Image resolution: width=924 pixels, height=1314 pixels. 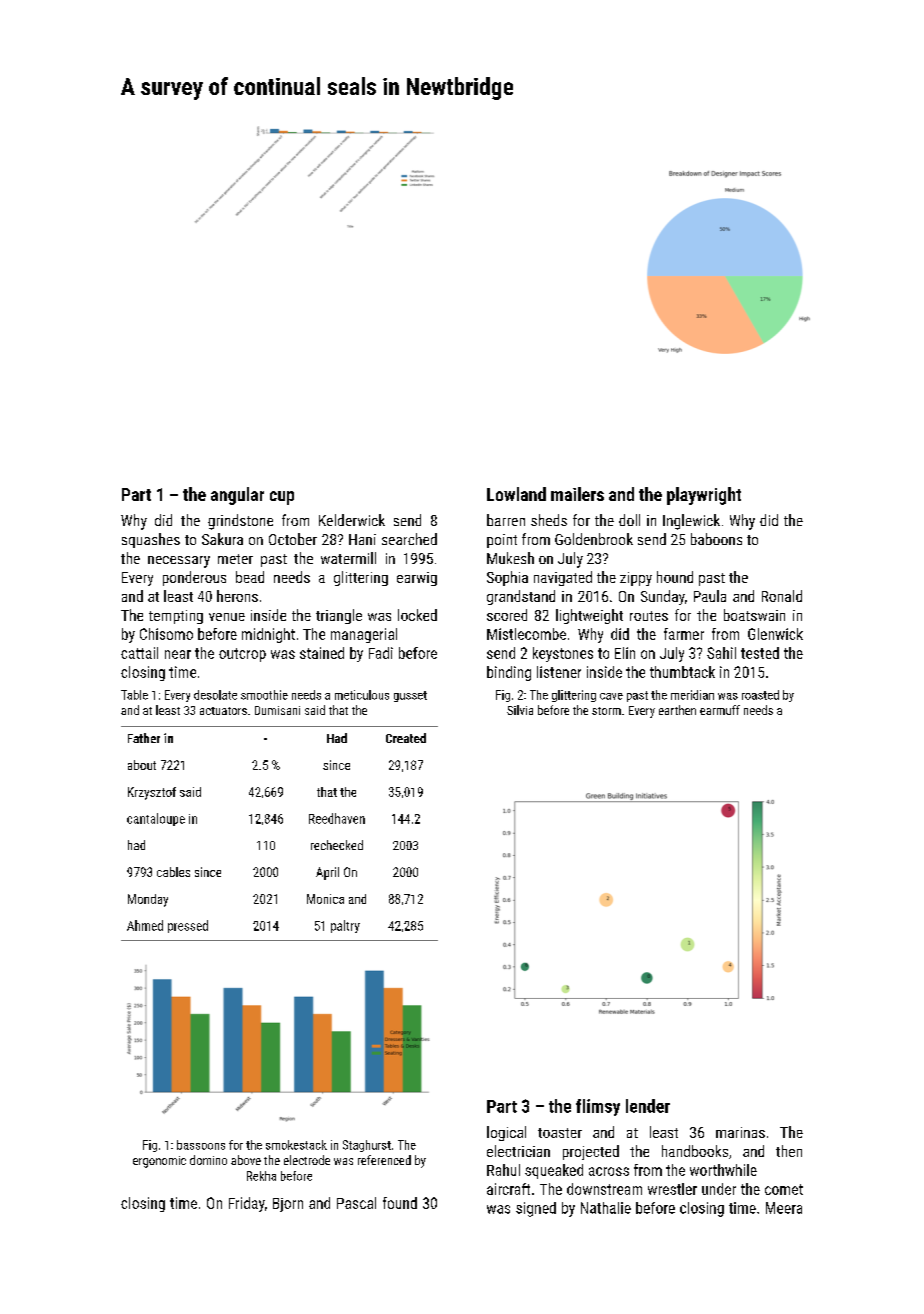 I want to click on thumbtack, so click(x=682, y=672).
